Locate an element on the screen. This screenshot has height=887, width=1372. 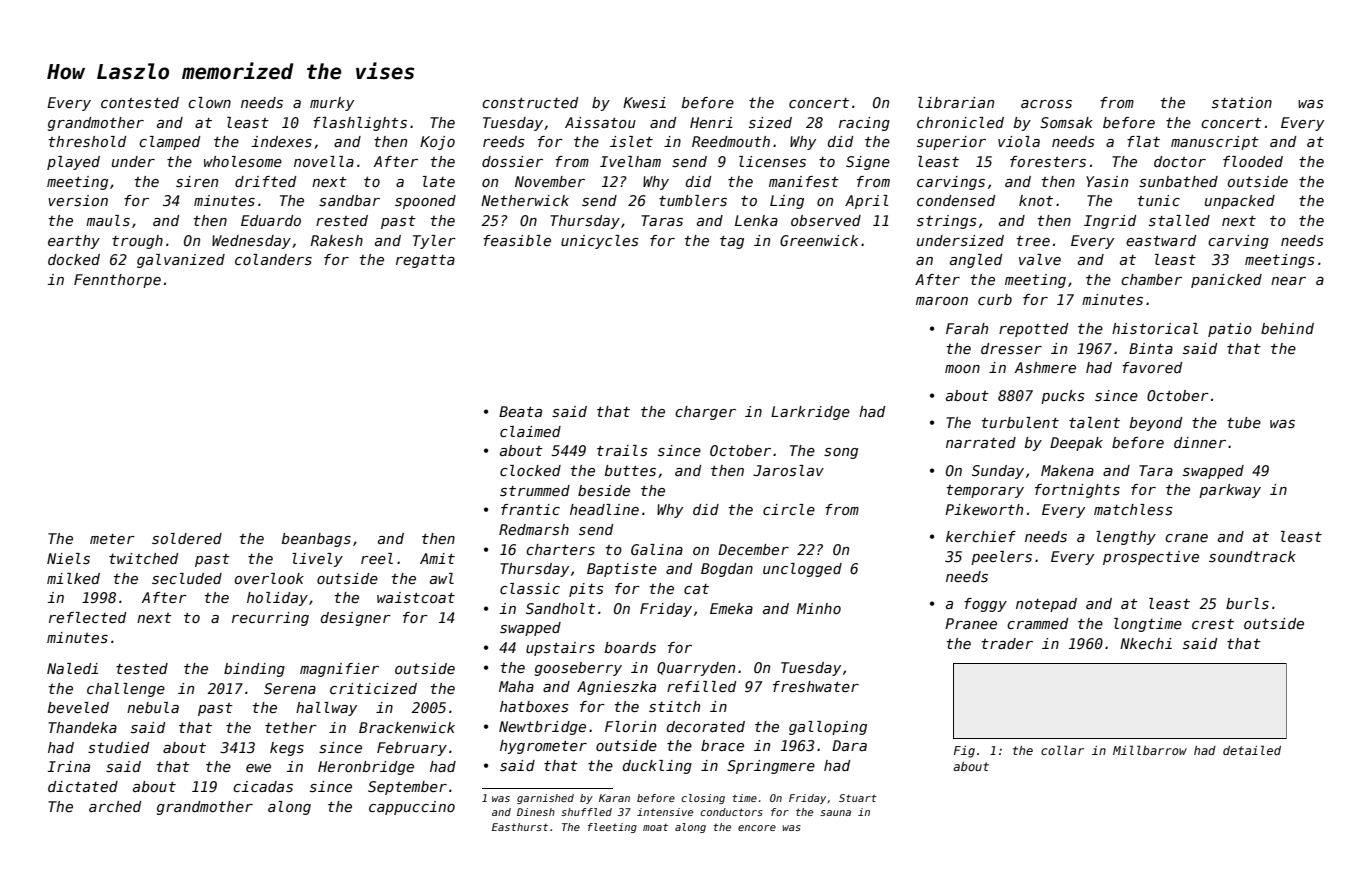
detailed is located at coordinates (1252, 750).
